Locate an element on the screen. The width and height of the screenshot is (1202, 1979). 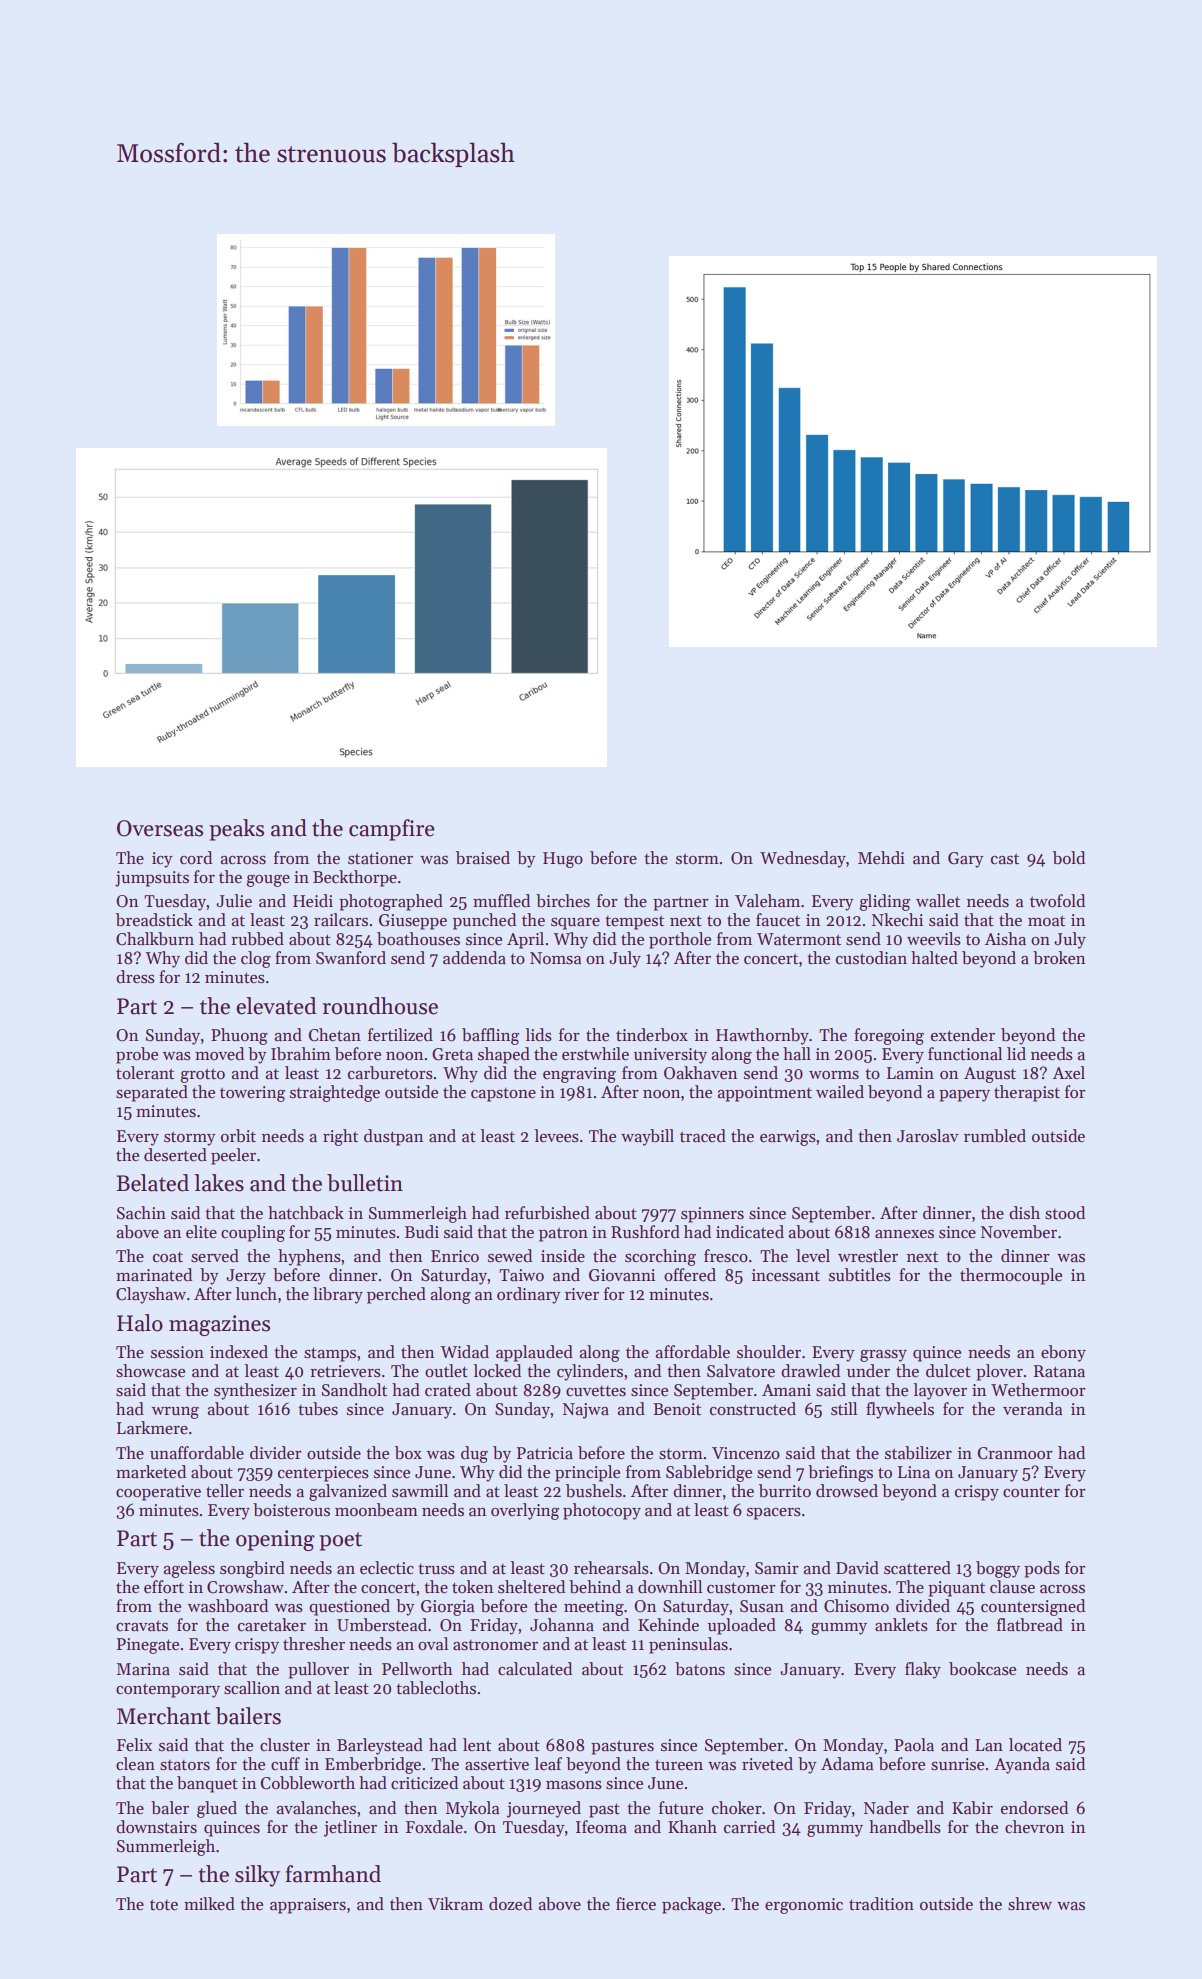
broken is located at coordinates (1059, 958).
